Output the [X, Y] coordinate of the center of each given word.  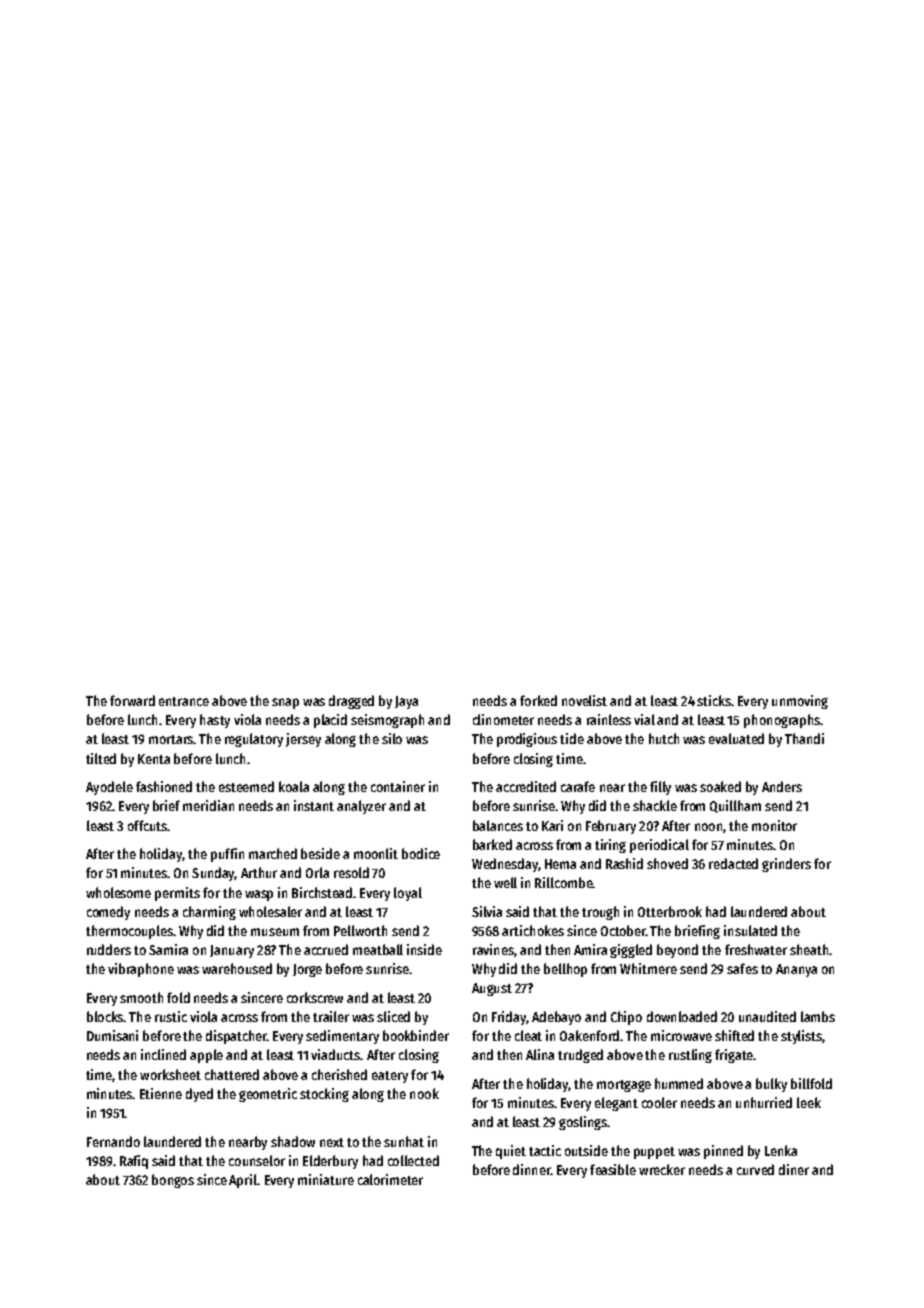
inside [424, 949]
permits [177, 894]
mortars [171, 739]
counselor [257, 1160]
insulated [750, 930]
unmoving [800, 702]
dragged [351, 702]
